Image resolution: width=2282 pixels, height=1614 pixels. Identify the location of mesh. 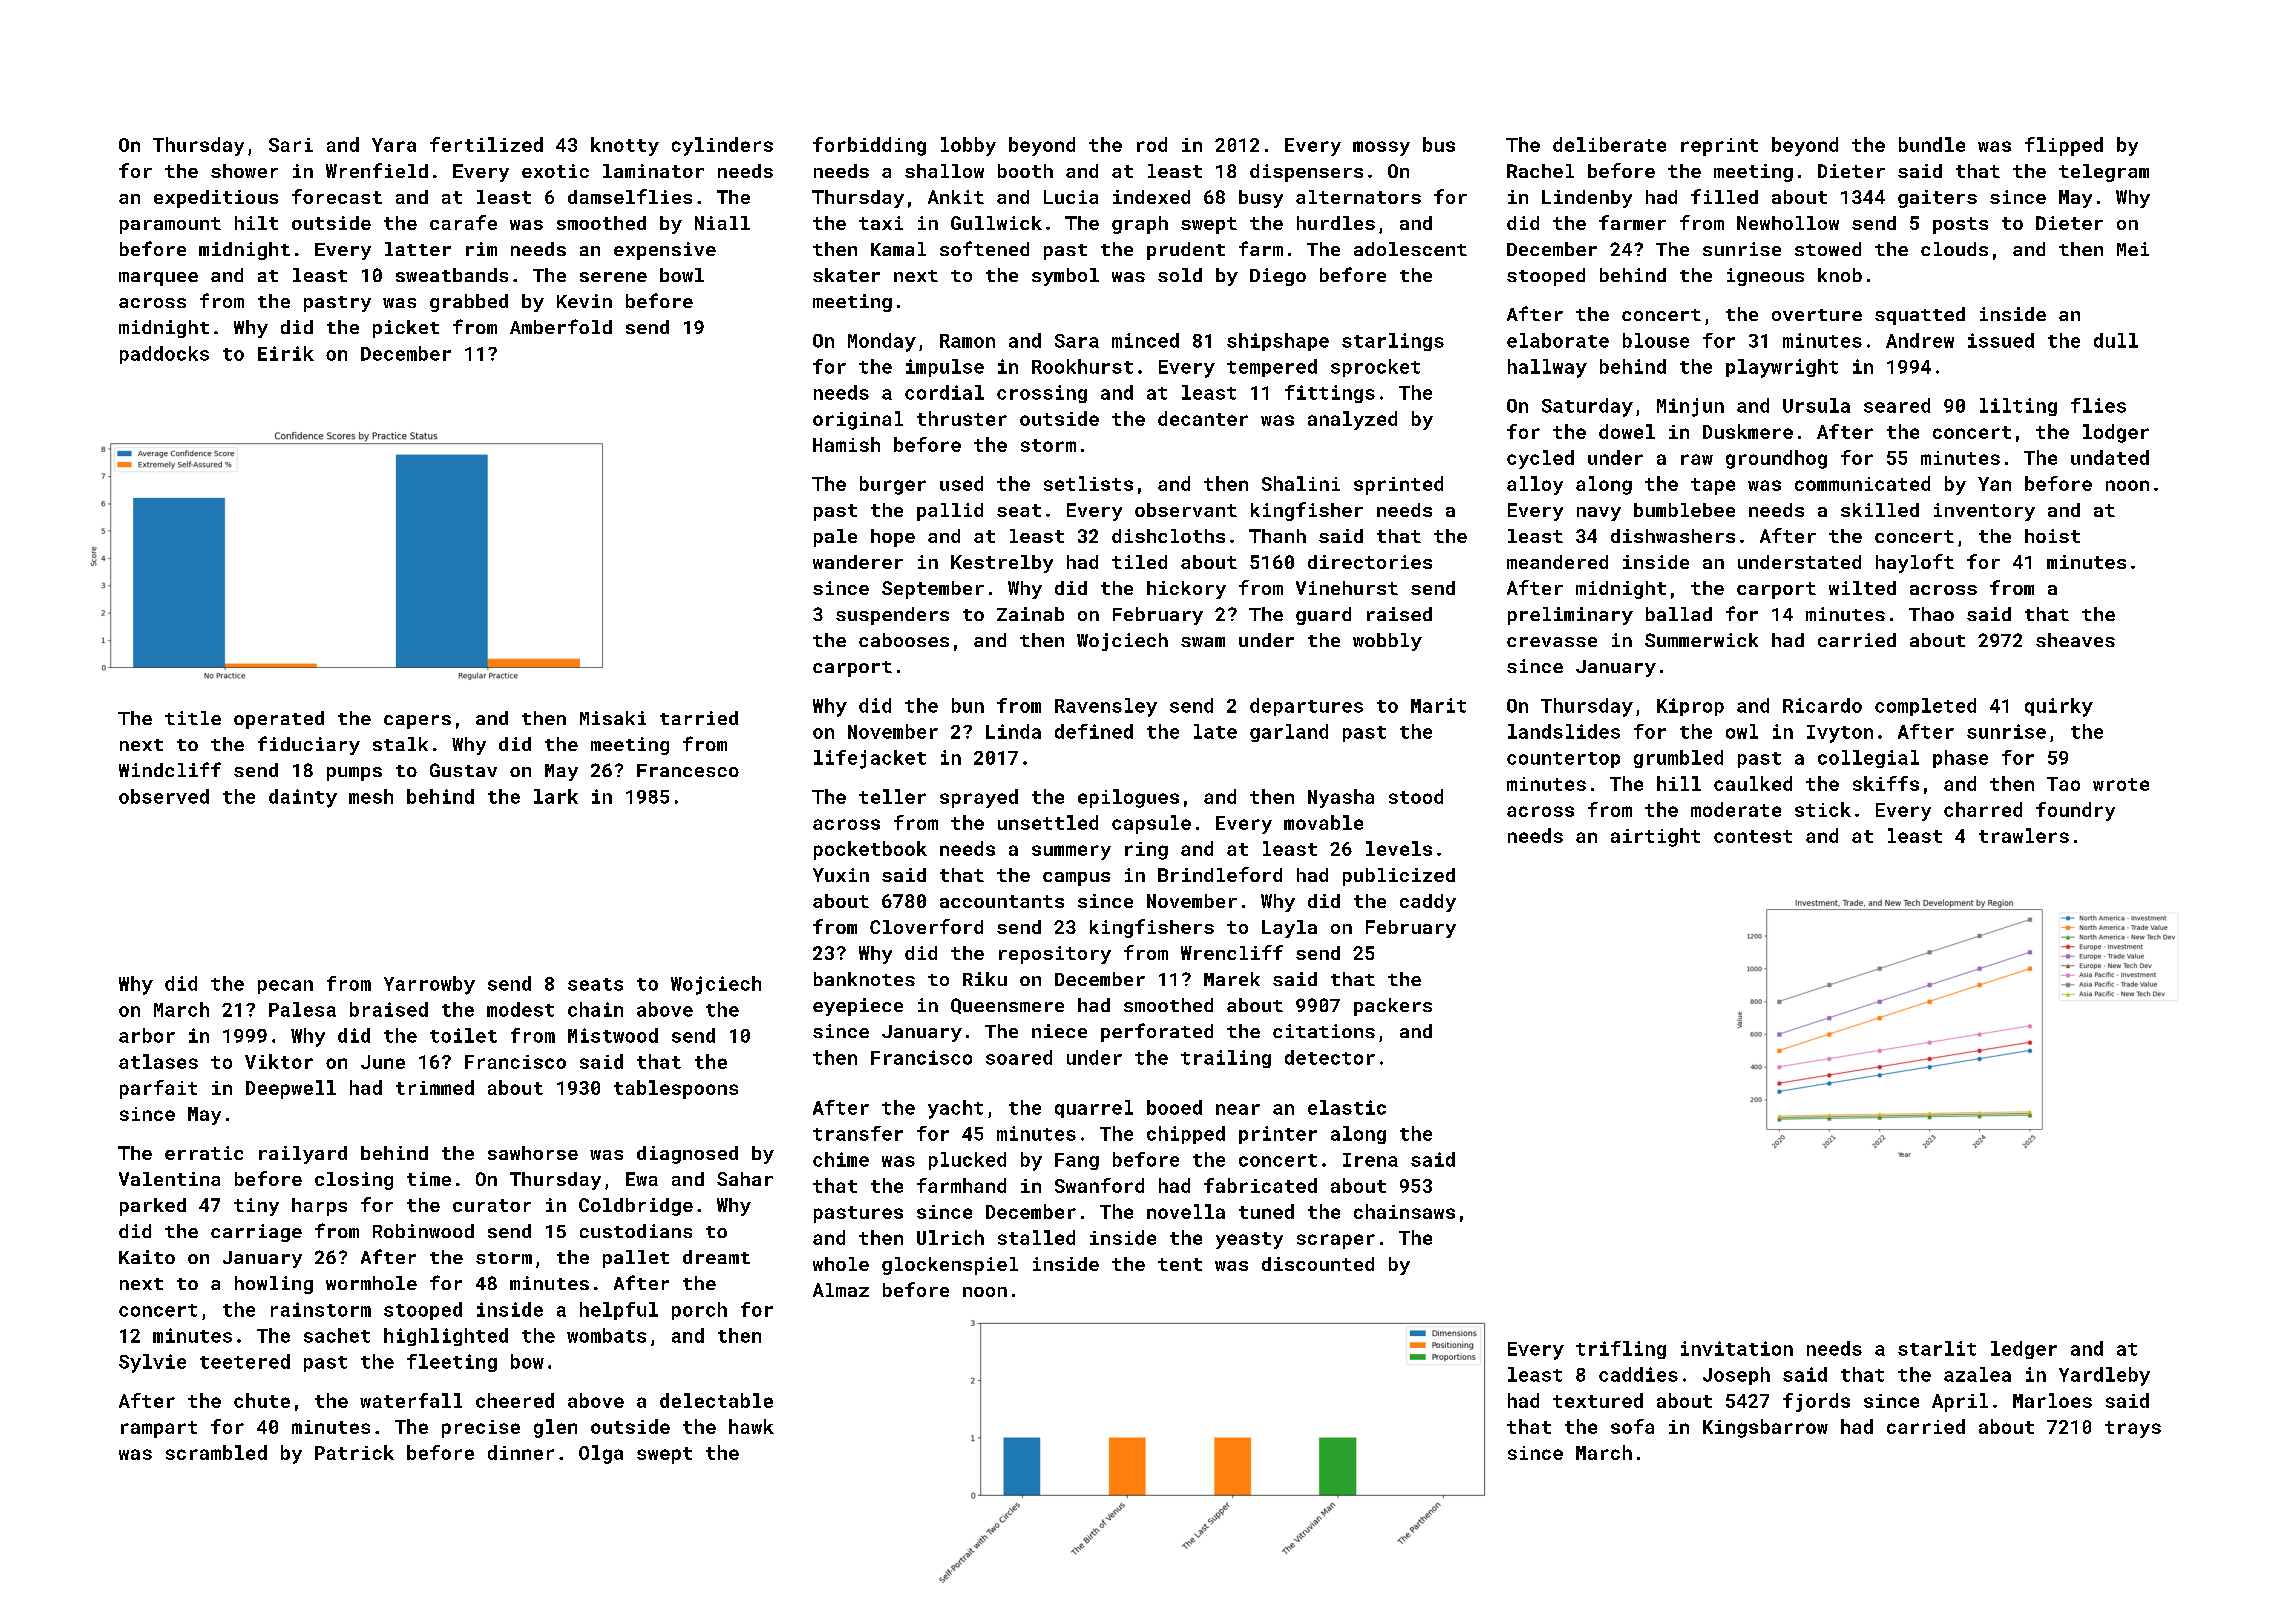
(371, 796).
